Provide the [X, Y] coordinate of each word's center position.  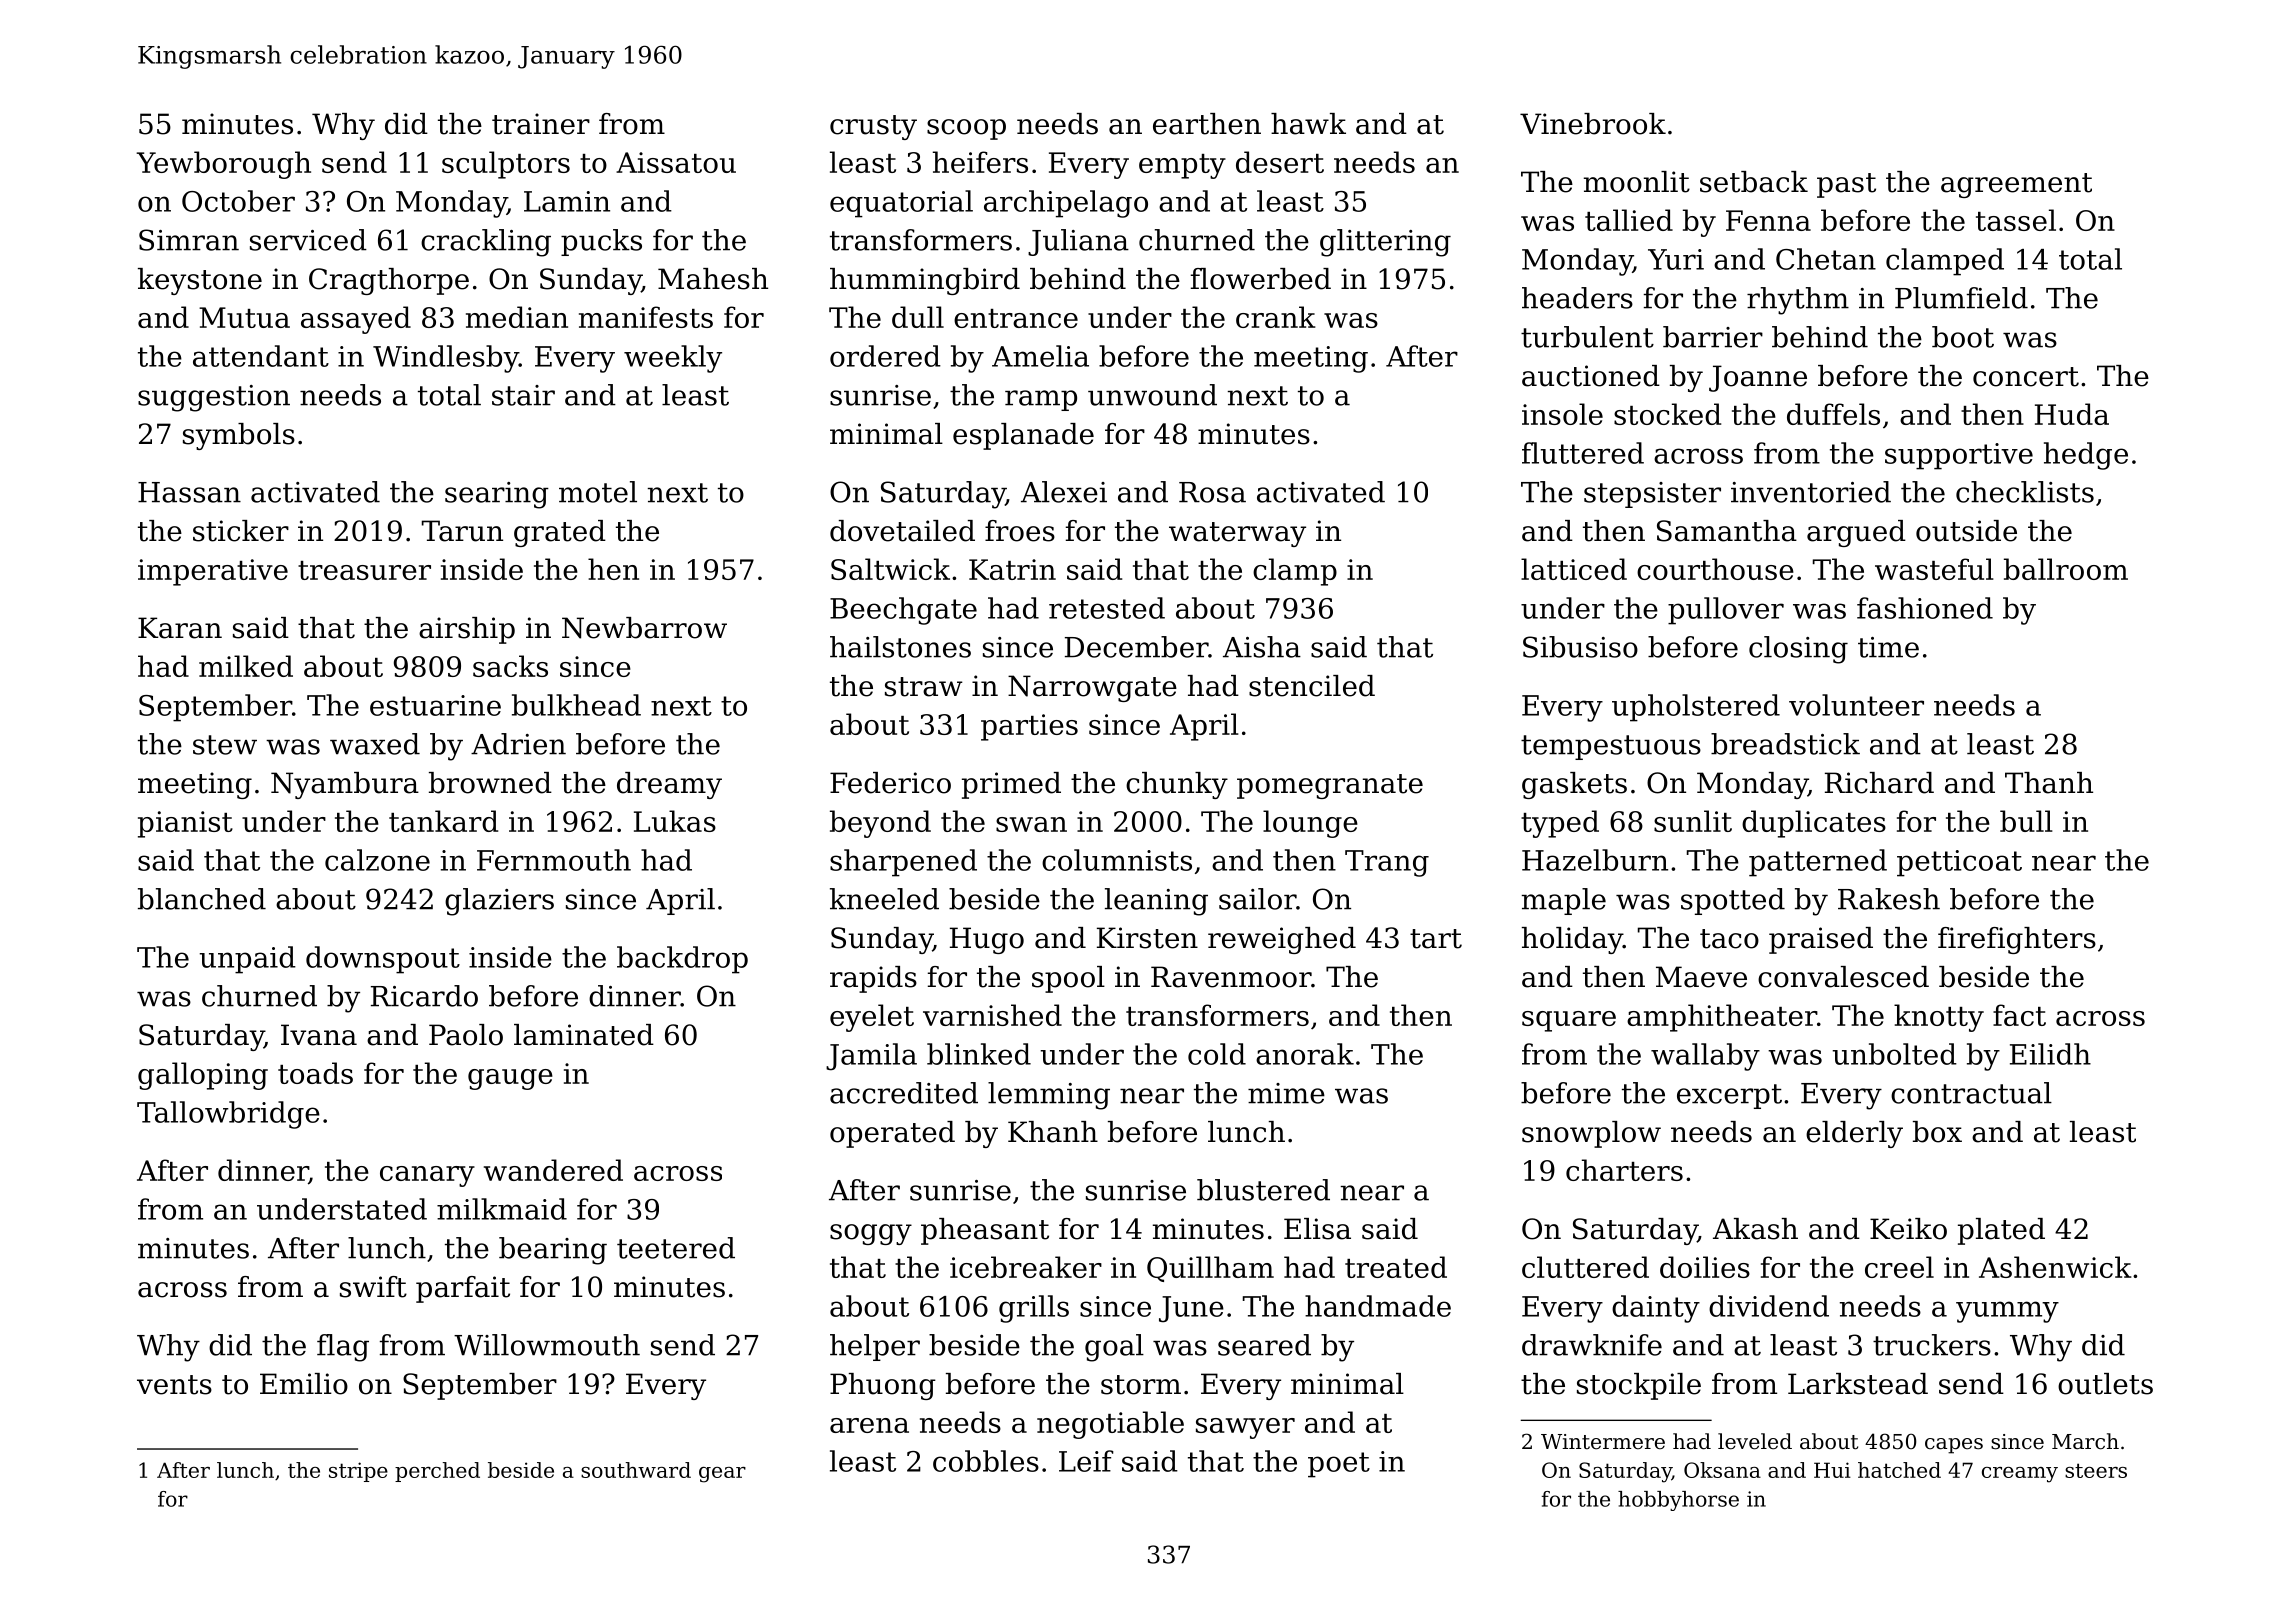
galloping [203, 1076]
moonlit [1637, 182]
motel [598, 492]
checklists [2025, 492]
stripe [358, 1472]
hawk [1308, 124]
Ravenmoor [1231, 977]
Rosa [1212, 492]
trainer [541, 124]
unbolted [1895, 1054]
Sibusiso [1580, 647]
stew [225, 745]
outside [1966, 531]
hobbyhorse [1678, 1501]
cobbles [986, 1461]
